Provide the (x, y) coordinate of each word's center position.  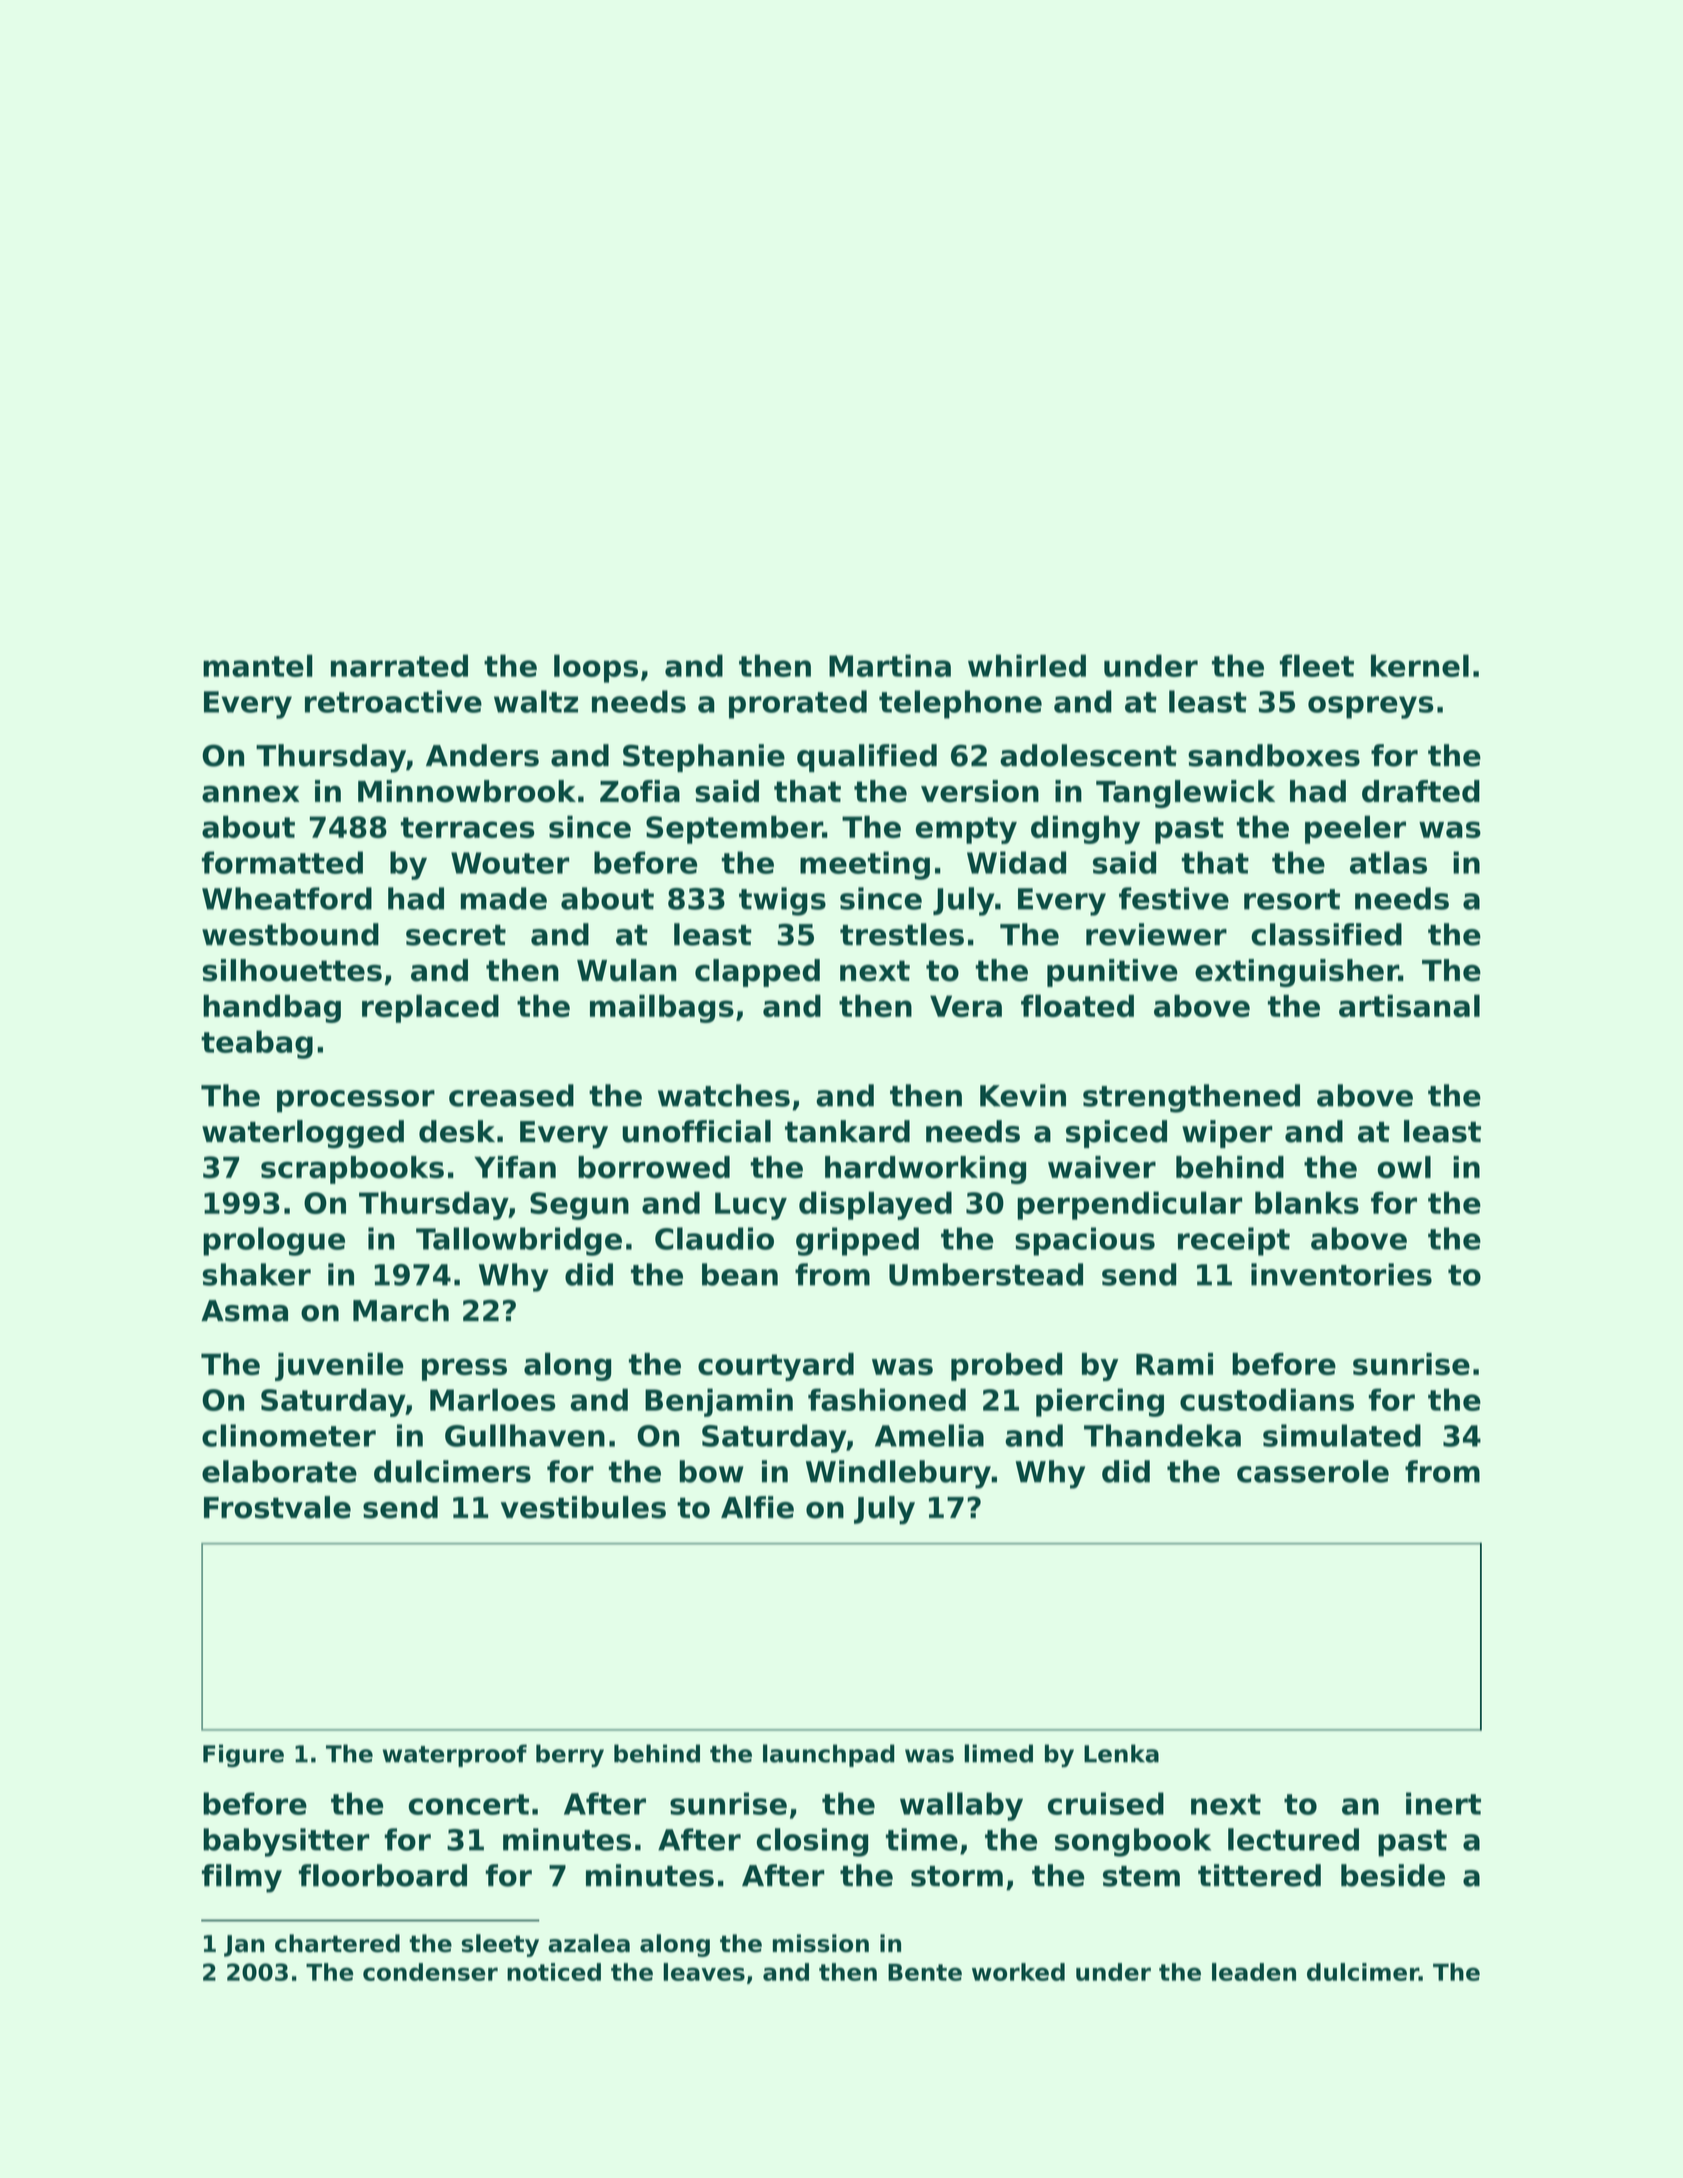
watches (724, 1095)
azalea (589, 1943)
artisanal (1409, 1005)
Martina (890, 665)
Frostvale (277, 1507)
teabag (257, 1044)
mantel (258, 665)
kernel (1420, 665)
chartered (337, 1943)
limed (998, 1753)
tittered (1259, 1875)
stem (1141, 1876)
